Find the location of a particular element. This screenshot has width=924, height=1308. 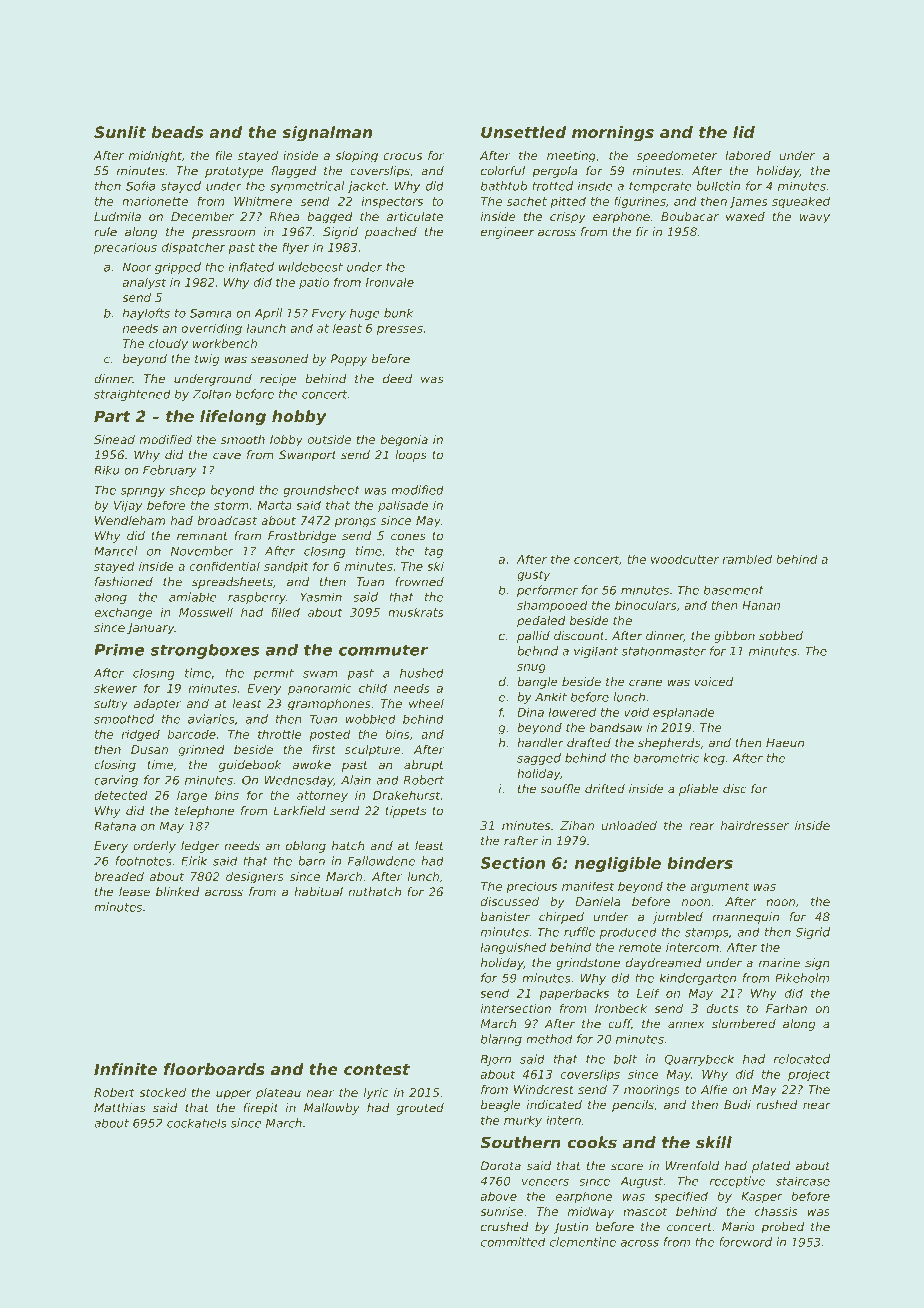

rear is located at coordinates (702, 826).
